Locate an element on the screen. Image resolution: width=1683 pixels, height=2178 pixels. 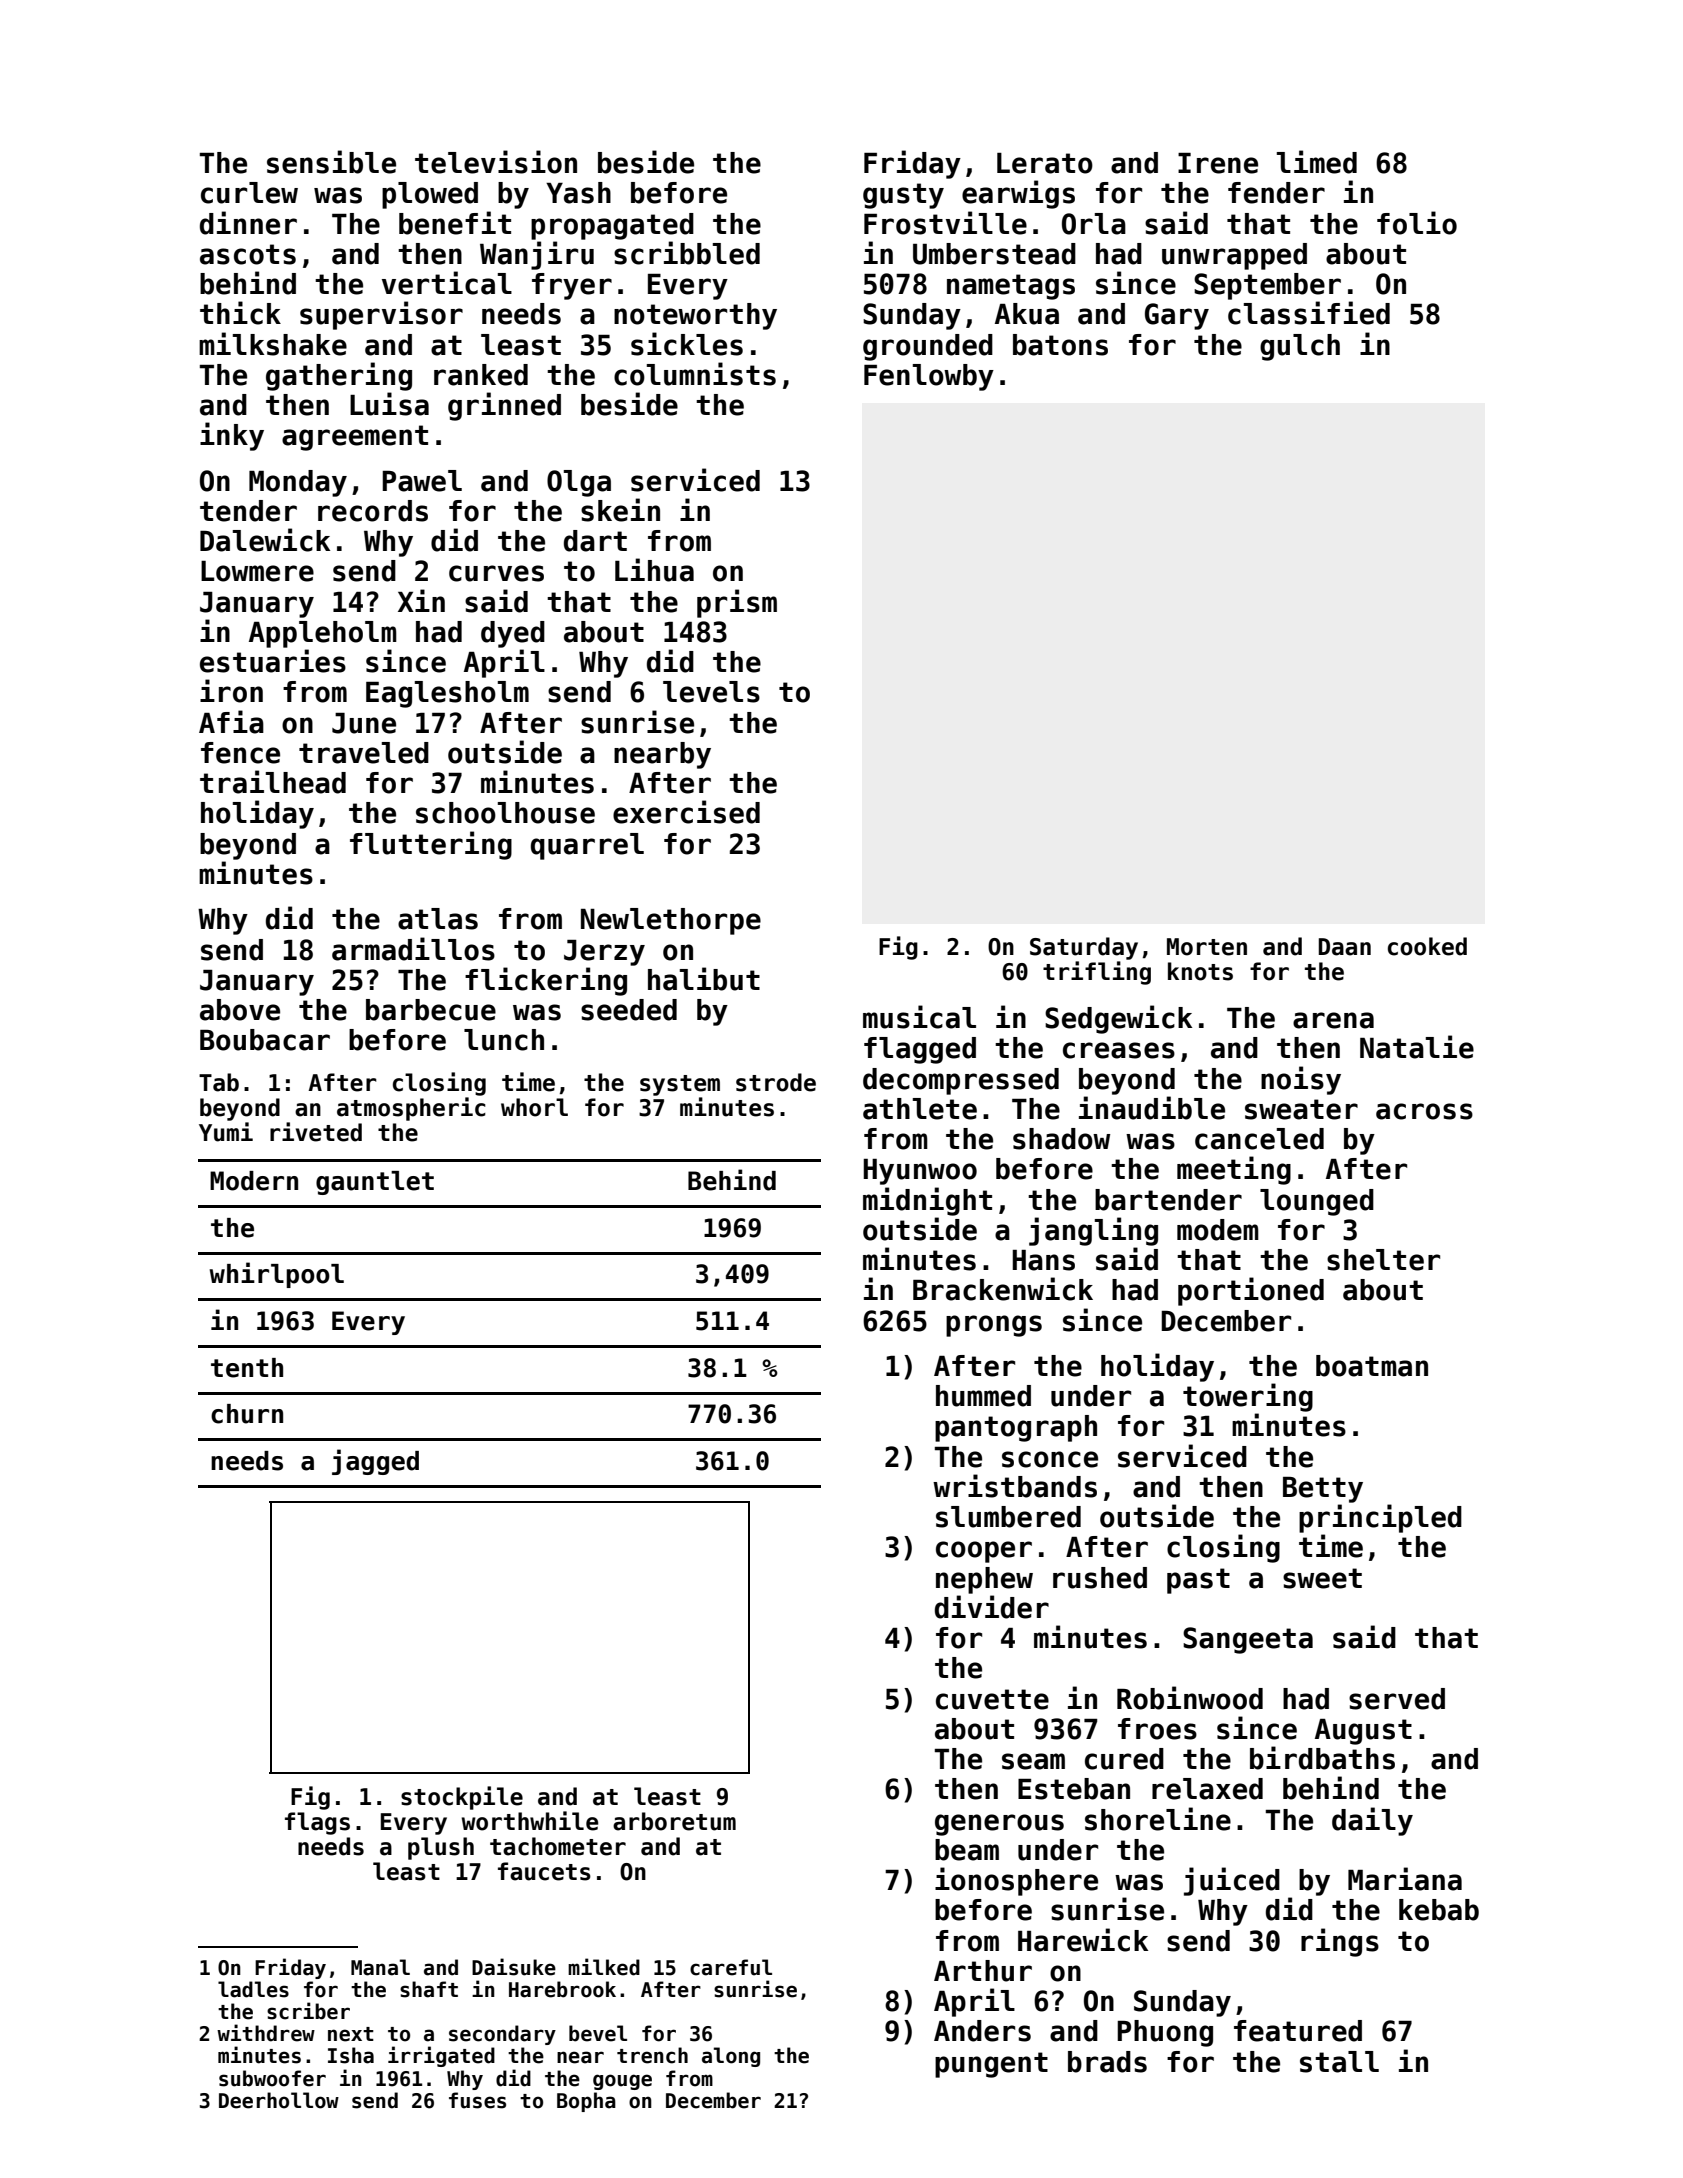
hummed is located at coordinates (983, 1396).
